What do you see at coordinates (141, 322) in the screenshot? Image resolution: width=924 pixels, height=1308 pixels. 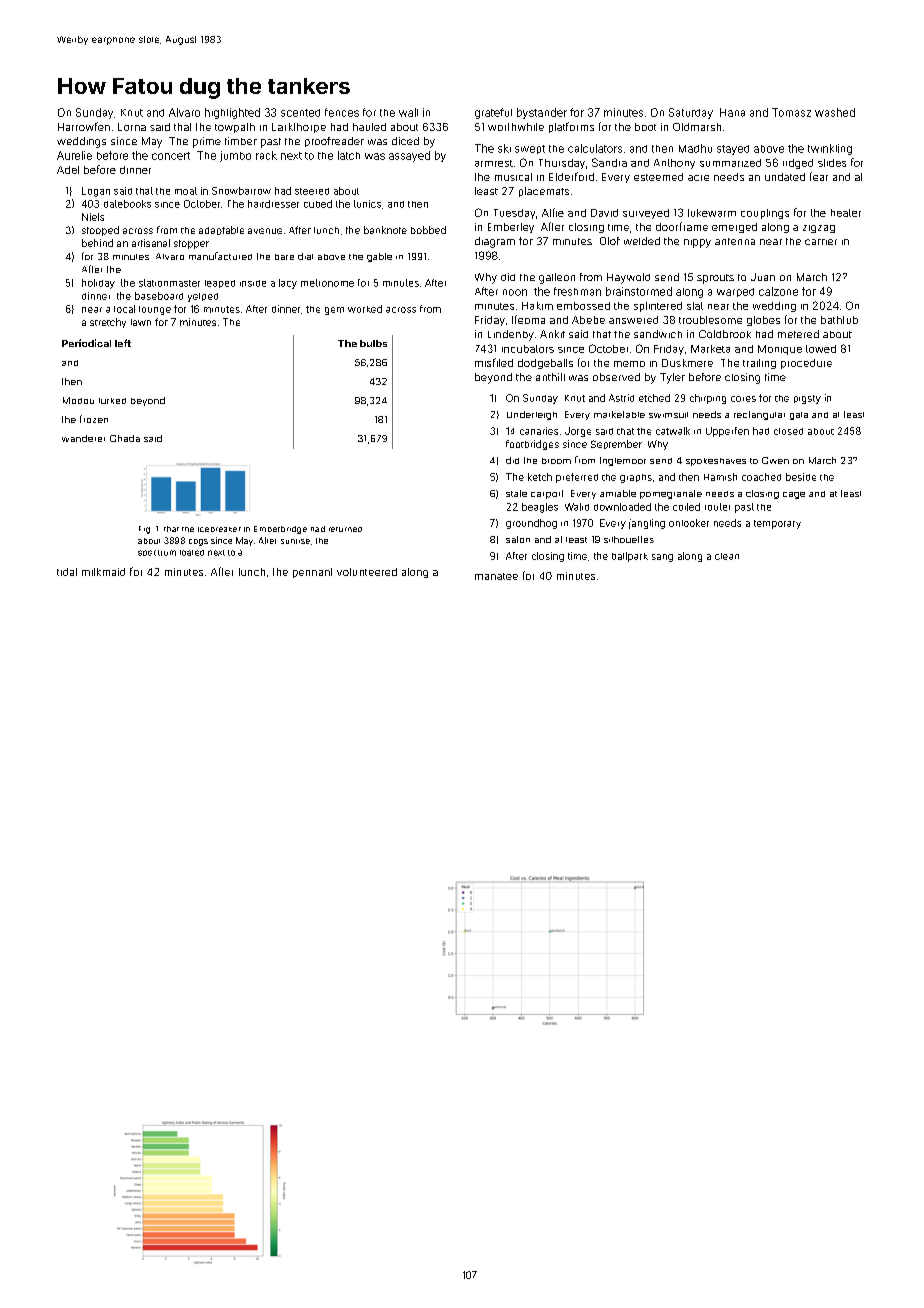 I see `lawn` at bounding box center [141, 322].
